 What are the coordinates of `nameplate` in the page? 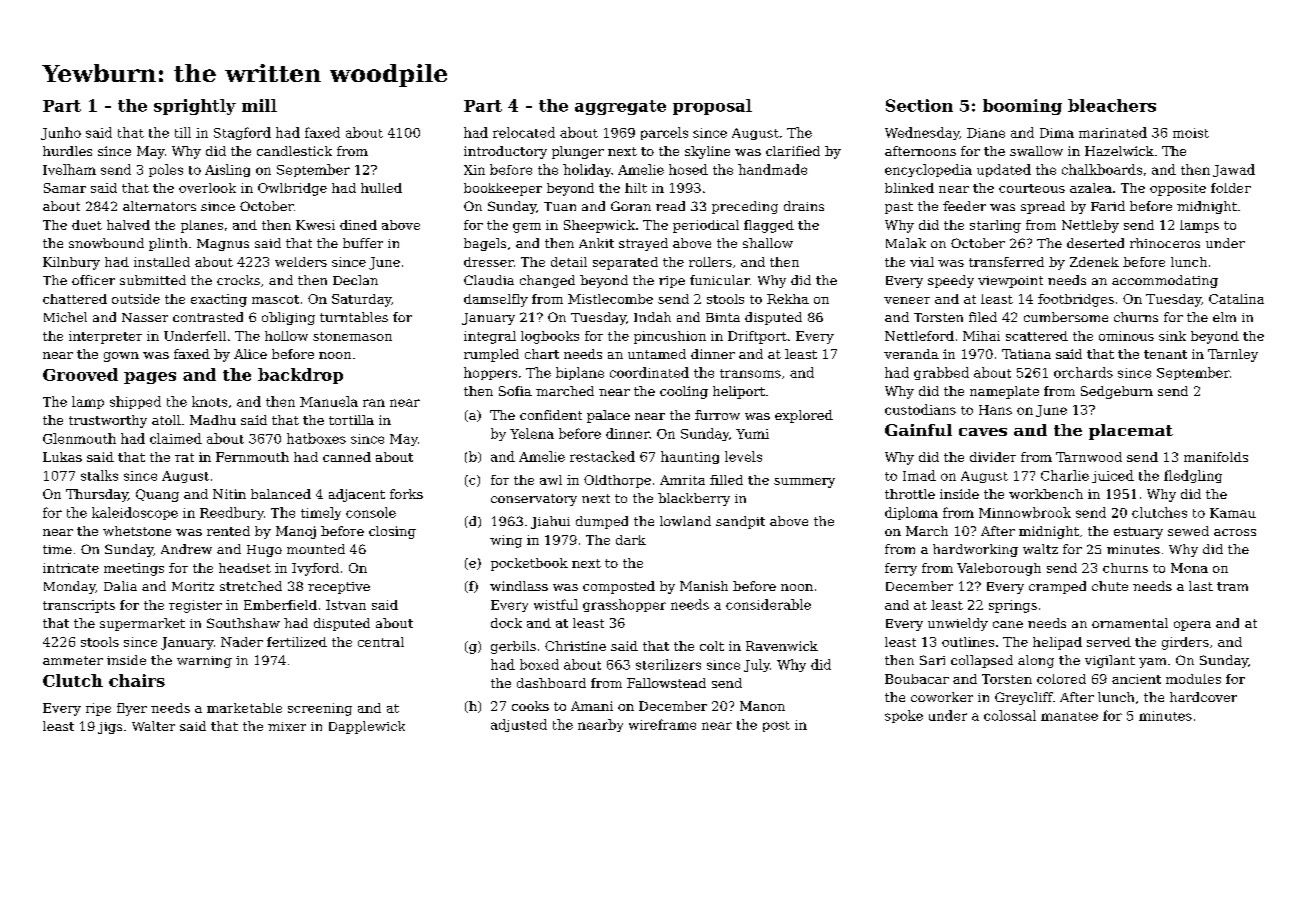 It's located at (1004, 392).
